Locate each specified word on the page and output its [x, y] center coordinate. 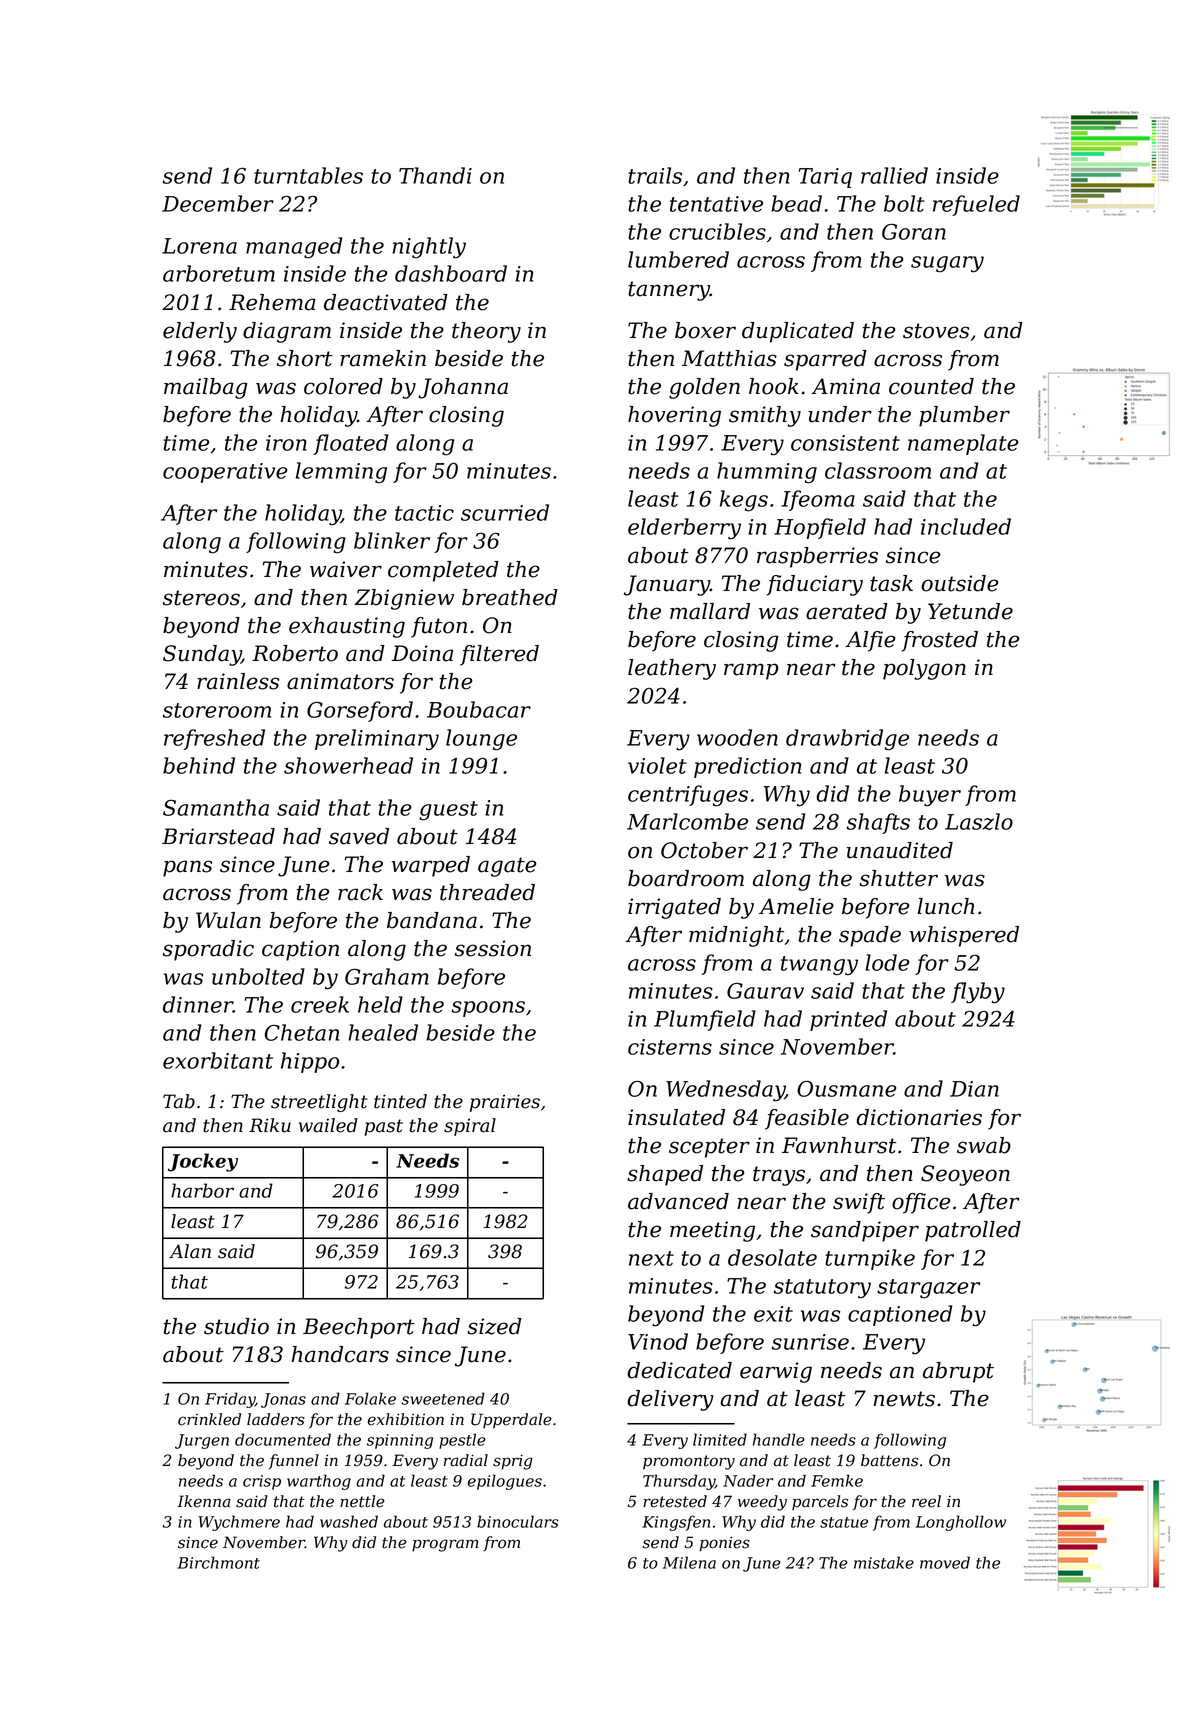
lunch [946, 906]
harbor [202, 1190]
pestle [462, 1441]
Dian [974, 1089]
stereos [201, 598]
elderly [200, 332]
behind [199, 765]
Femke [837, 1480]
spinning [400, 1441]
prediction [748, 767]
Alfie [870, 641]
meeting [712, 1231]
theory [486, 332]
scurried [505, 512]
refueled [976, 205]
